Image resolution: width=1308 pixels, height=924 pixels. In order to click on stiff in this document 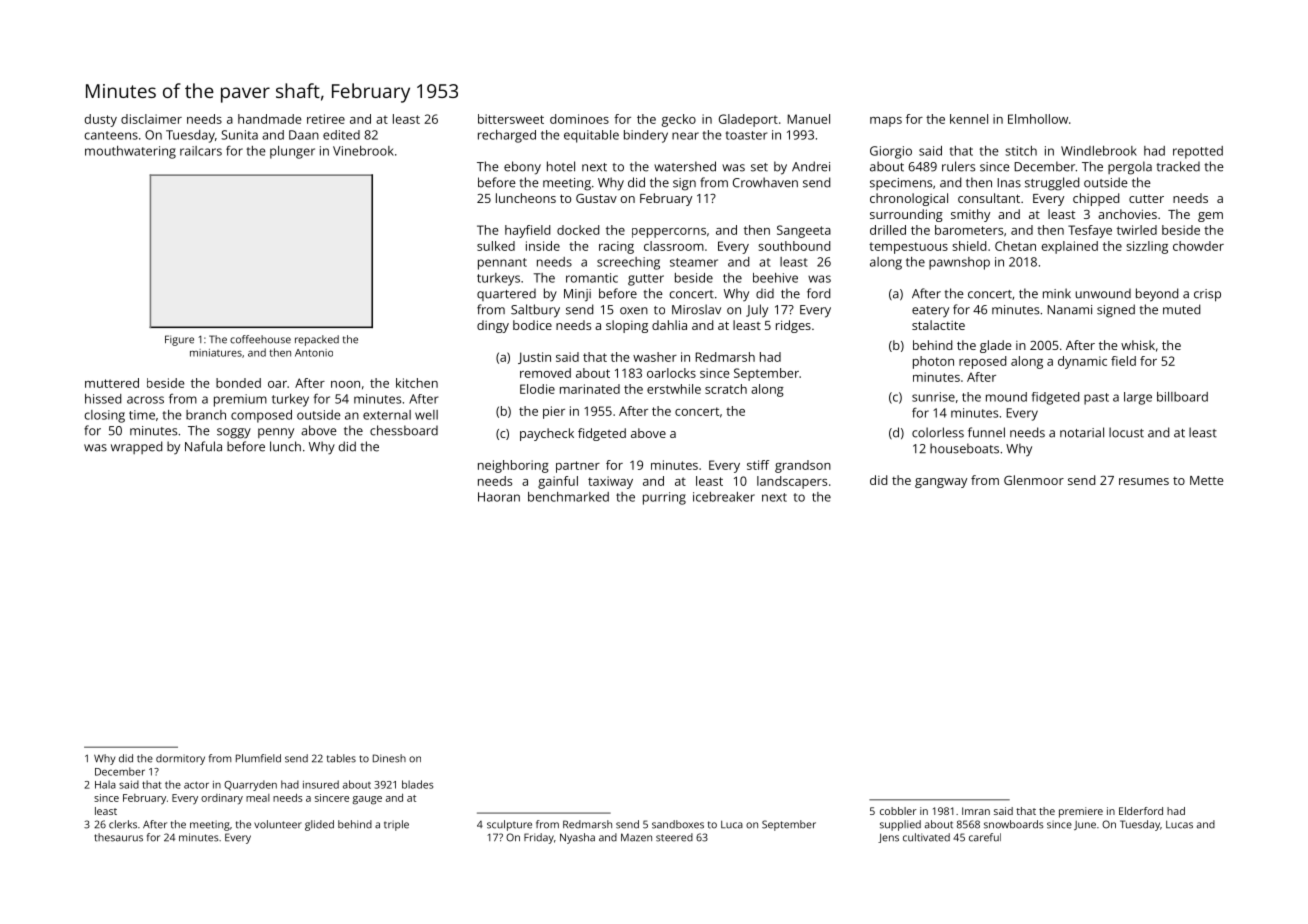, I will do `click(758, 465)`.
